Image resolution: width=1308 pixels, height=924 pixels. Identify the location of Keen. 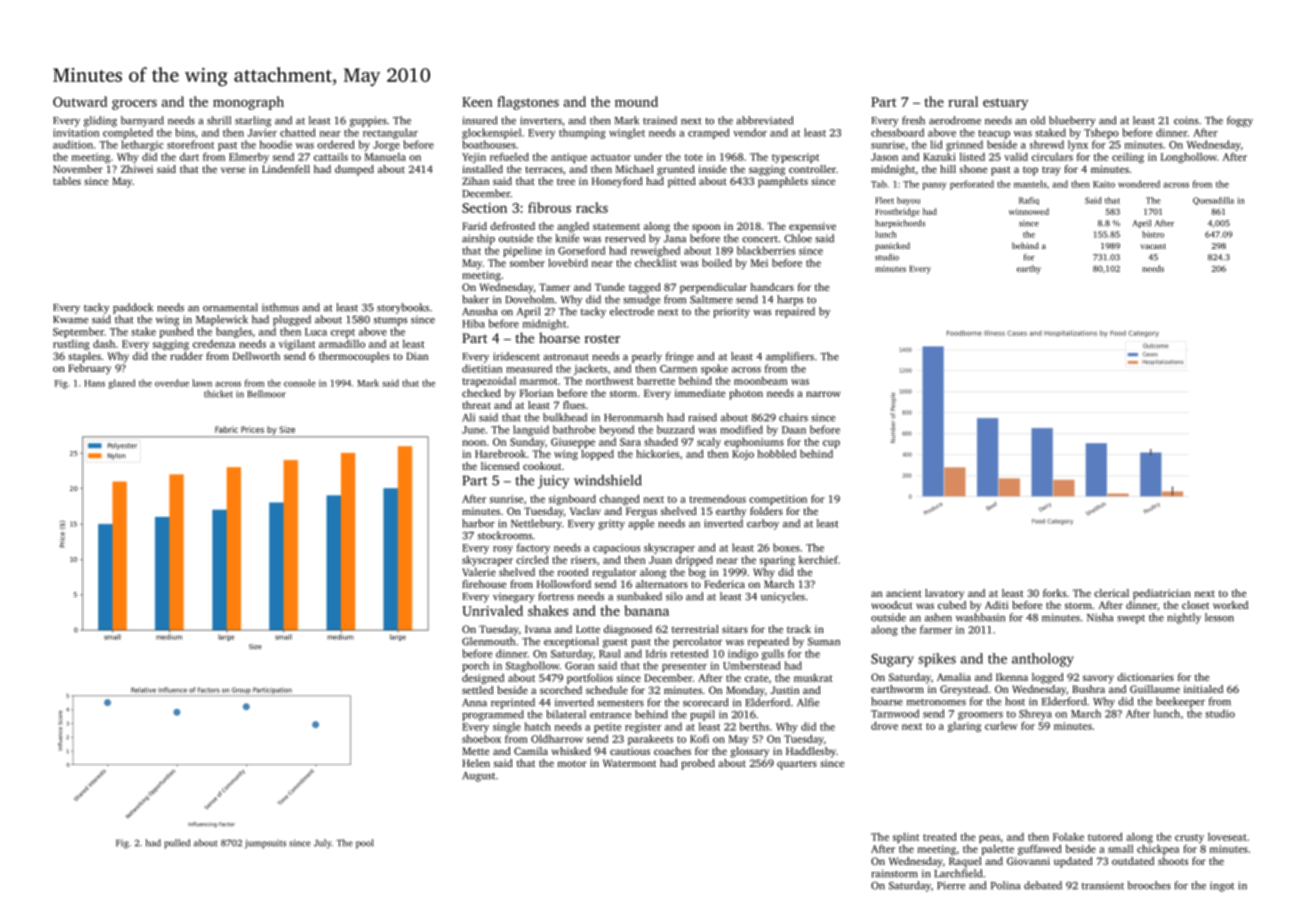
(477, 102).
